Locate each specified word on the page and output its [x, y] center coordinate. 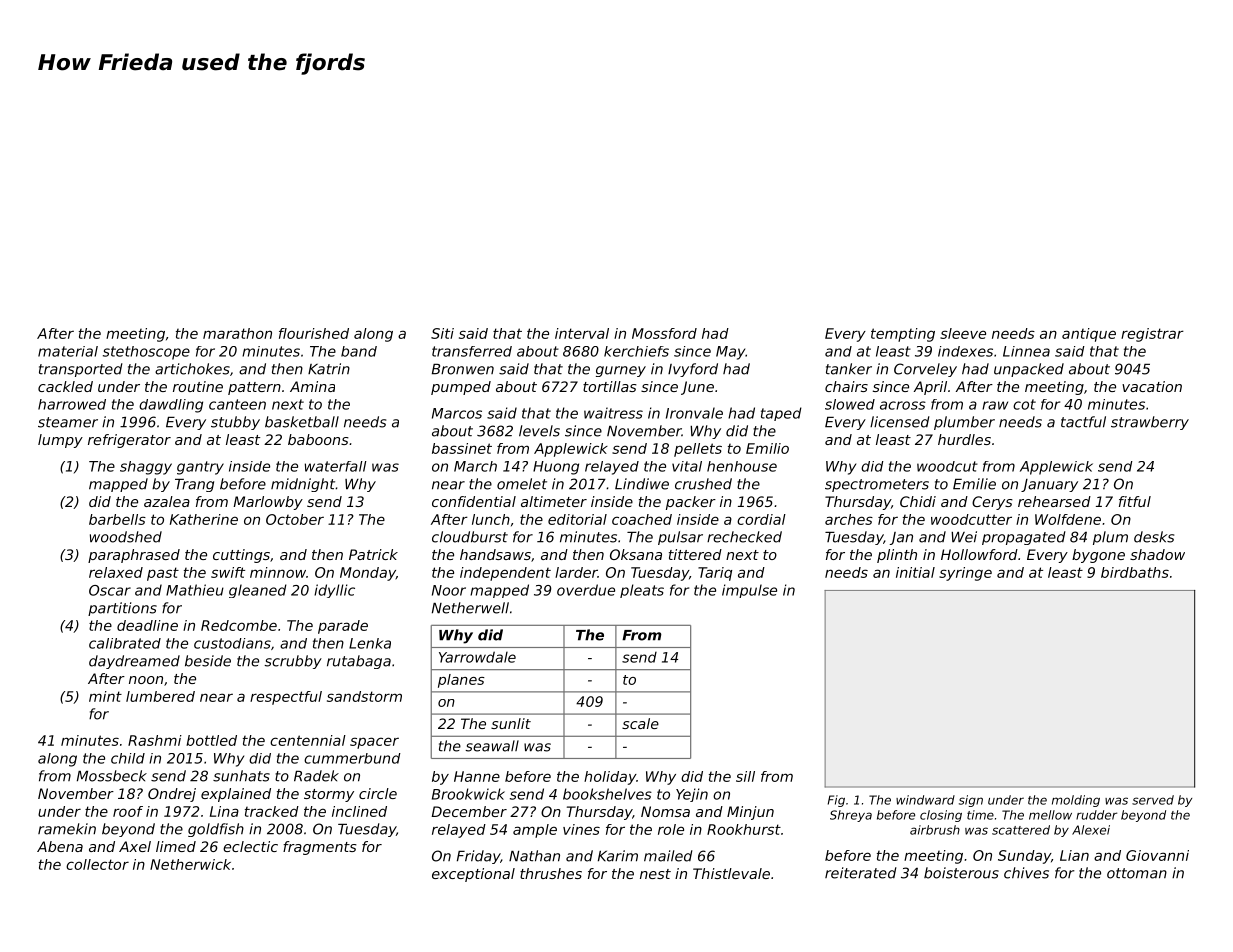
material [68, 351]
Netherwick [190, 864]
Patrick [373, 554]
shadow [1157, 554]
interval [582, 333]
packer [691, 503]
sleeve [963, 333]
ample [535, 831]
